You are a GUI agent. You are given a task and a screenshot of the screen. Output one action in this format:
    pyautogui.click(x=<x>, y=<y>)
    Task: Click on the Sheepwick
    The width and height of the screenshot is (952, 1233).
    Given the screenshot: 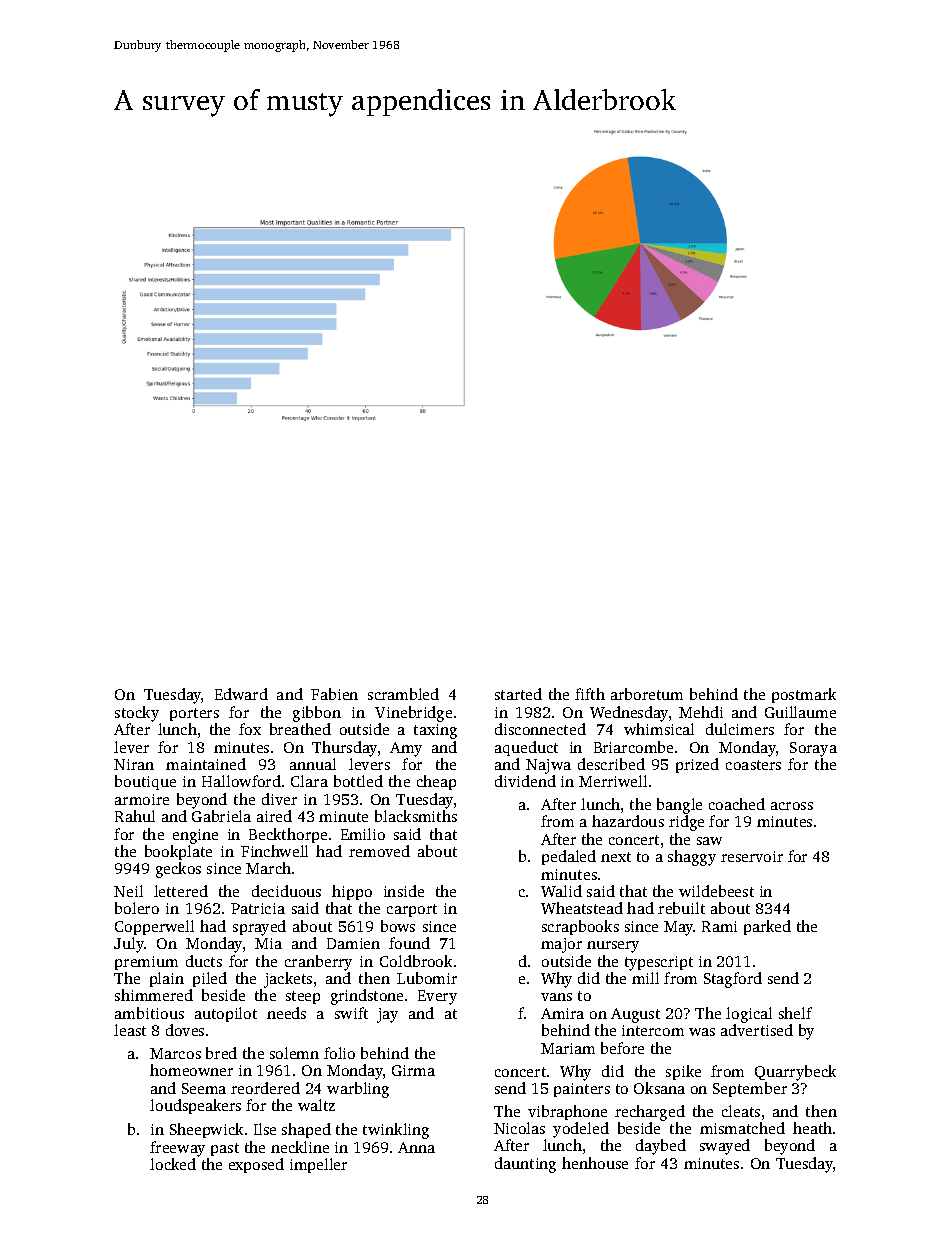 What is the action you would take?
    pyautogui.click(x=206, y=1130)
